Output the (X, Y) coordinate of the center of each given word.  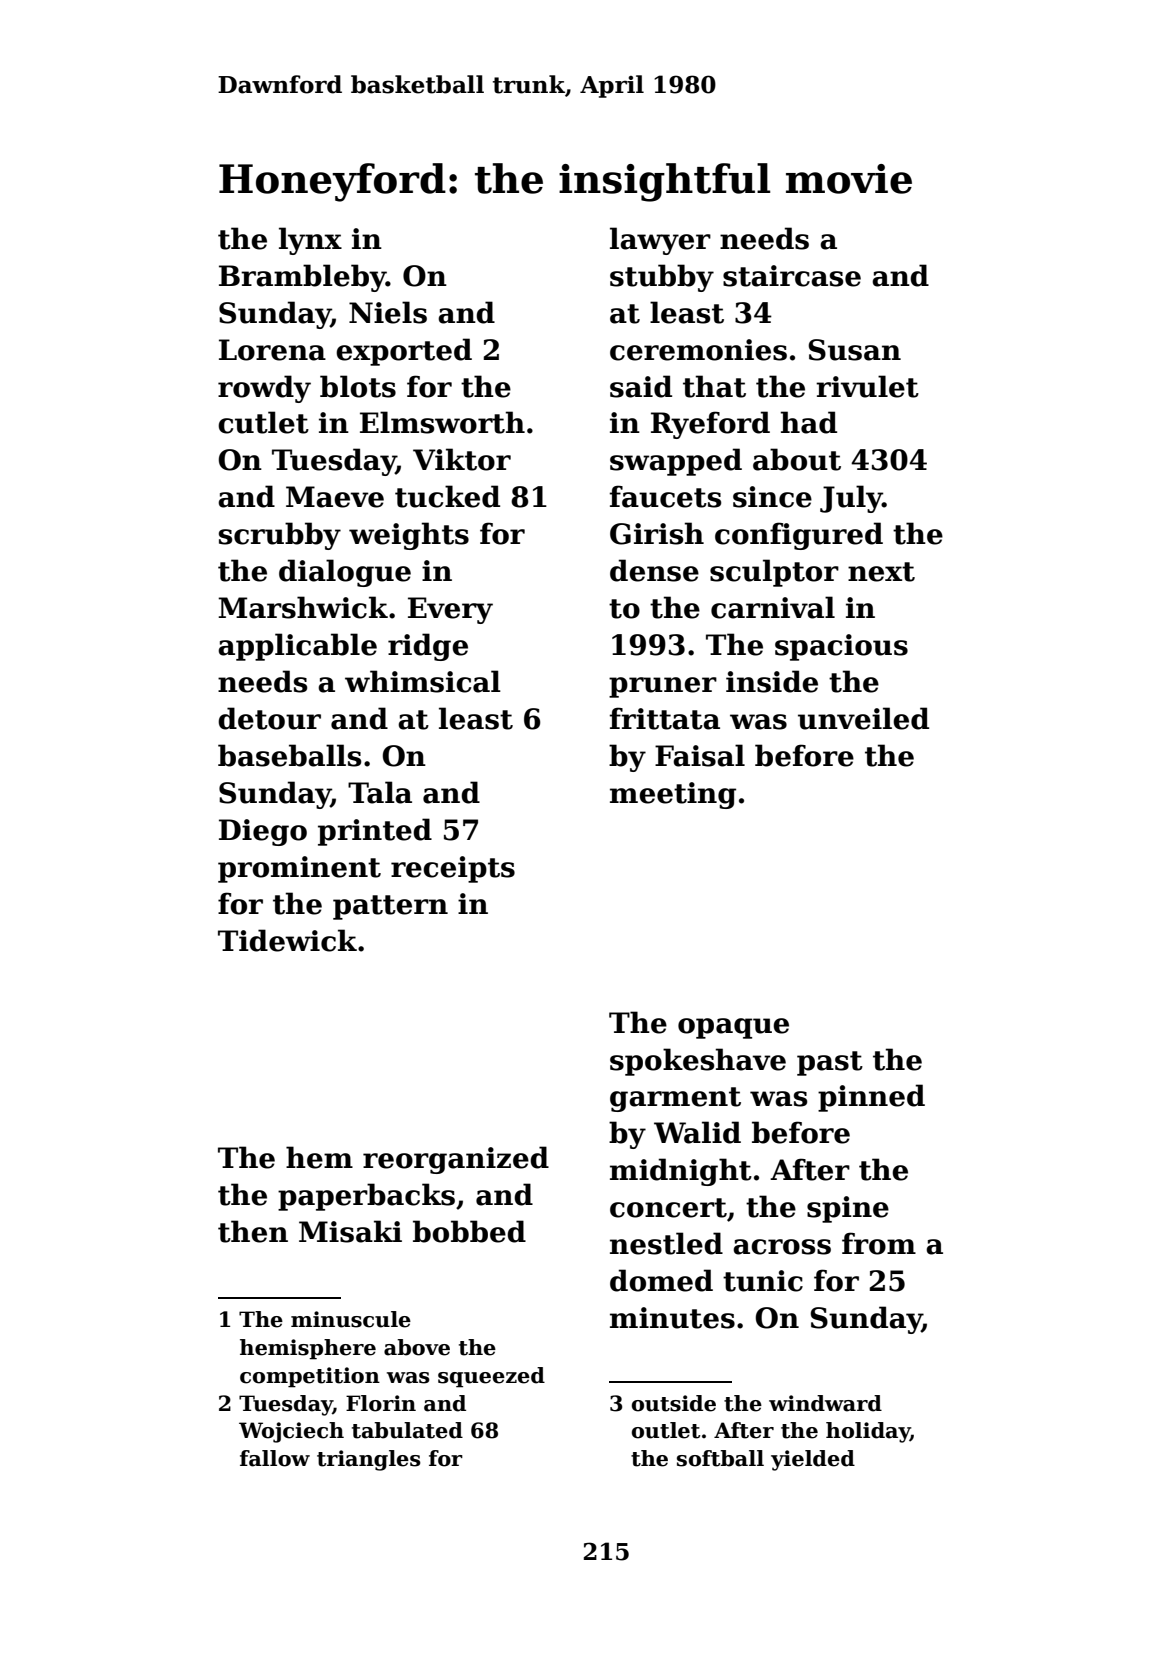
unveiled (863, 718)
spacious (841, 647)
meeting (673, 795)
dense (654, 570)
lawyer (660, 241)
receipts (453, 869)
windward (825, 1403)
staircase (792, 276)
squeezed (491, 1377)
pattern (390, 907)
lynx (310, 241)
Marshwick (303, 607)
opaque (733, 1028)
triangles (369, 1460)
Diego (263, 832)
